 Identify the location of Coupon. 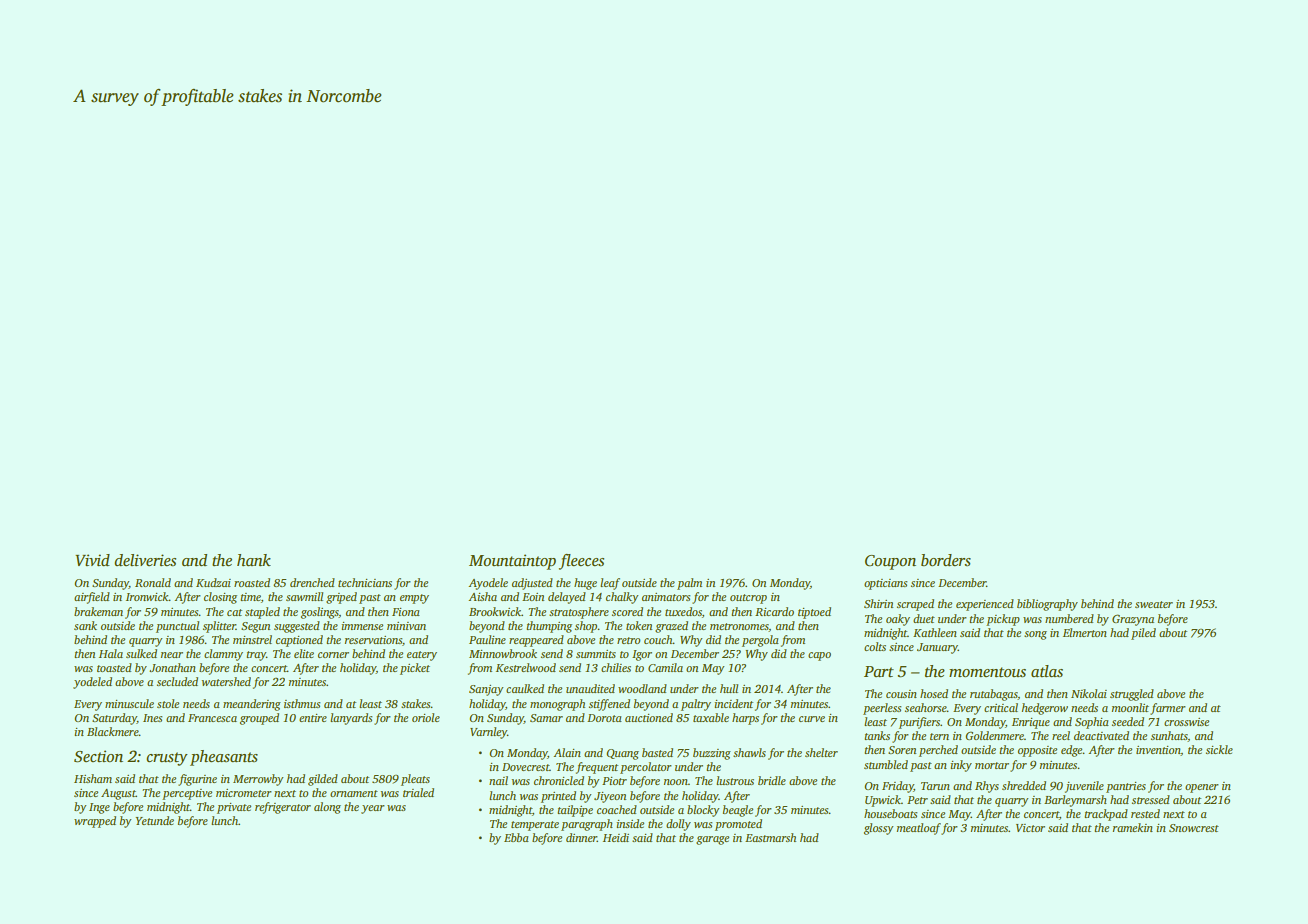
(890, 562).
